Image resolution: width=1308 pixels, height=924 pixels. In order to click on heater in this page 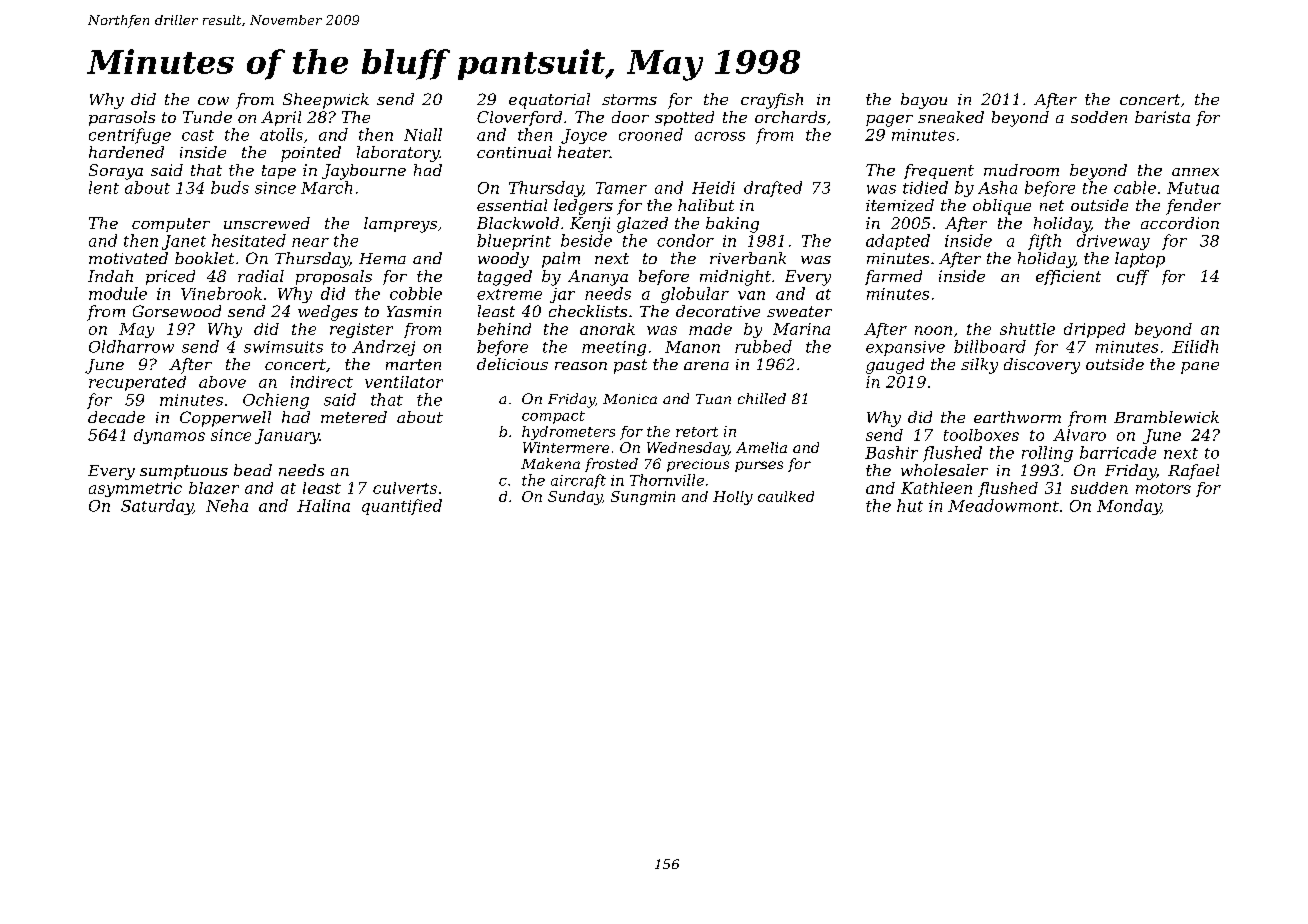, I will do `click(584, 152)`.
